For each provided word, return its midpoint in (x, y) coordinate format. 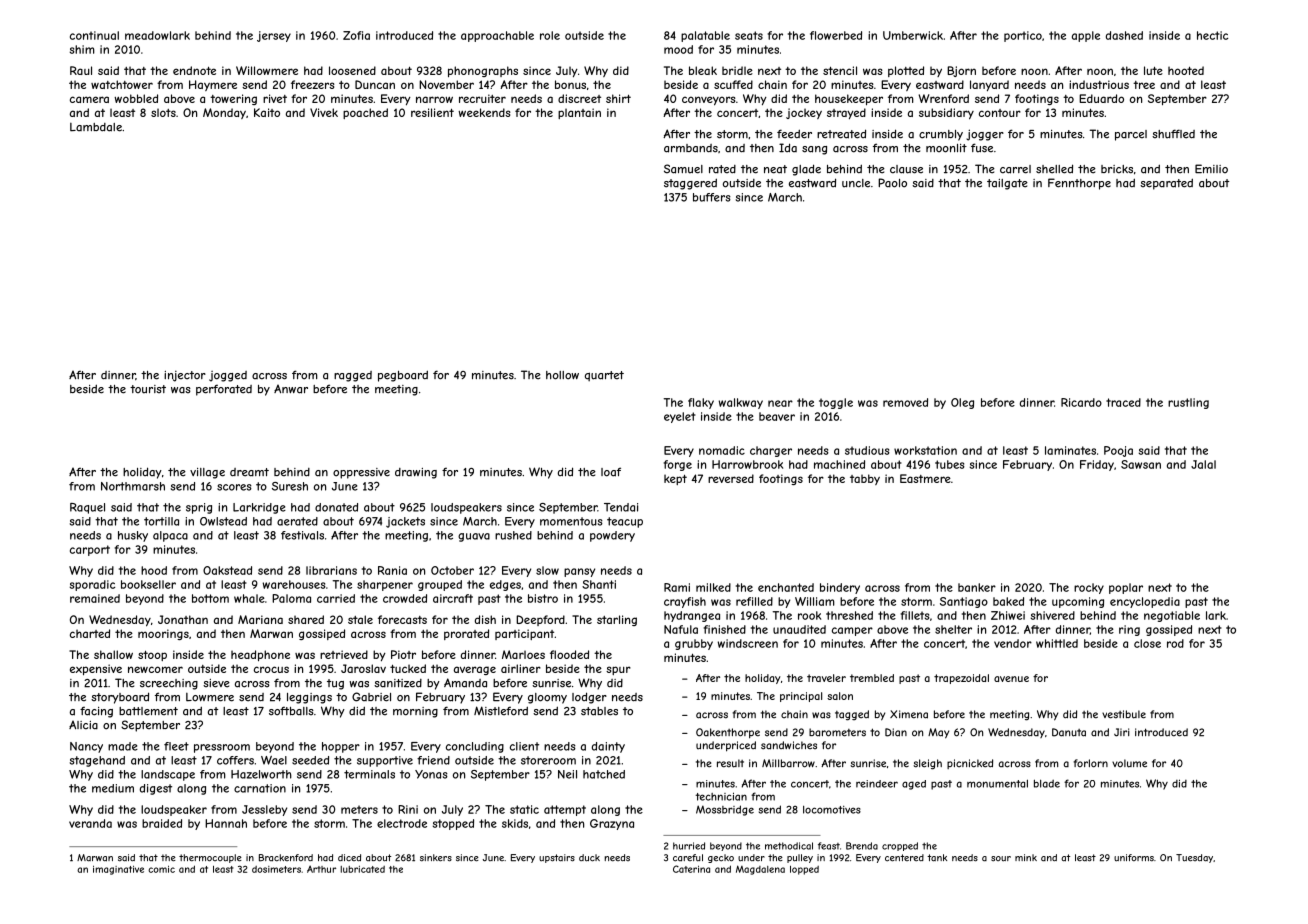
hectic (1212, 35)
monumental (997, 783)
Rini (408, 809)
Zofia (356, 35)
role (550, 35)
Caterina (691, 869)
